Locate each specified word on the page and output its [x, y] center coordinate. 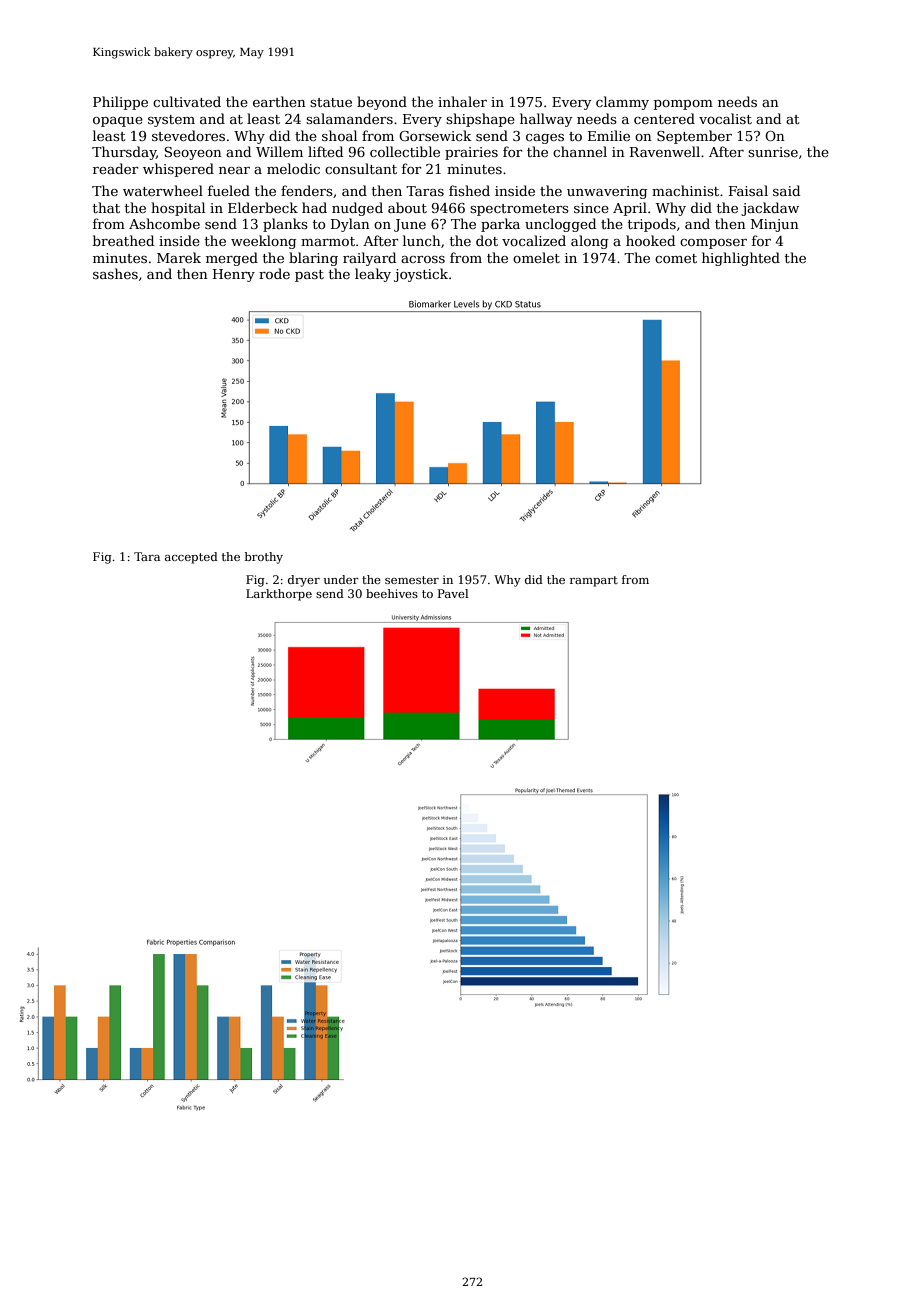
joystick [421, 275]
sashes [115, 273]
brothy [264, 558]
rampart [594, 581]
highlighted [741, 259]
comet [676, 258]
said [786, 190]
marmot [328, 241]
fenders [307, 190]
